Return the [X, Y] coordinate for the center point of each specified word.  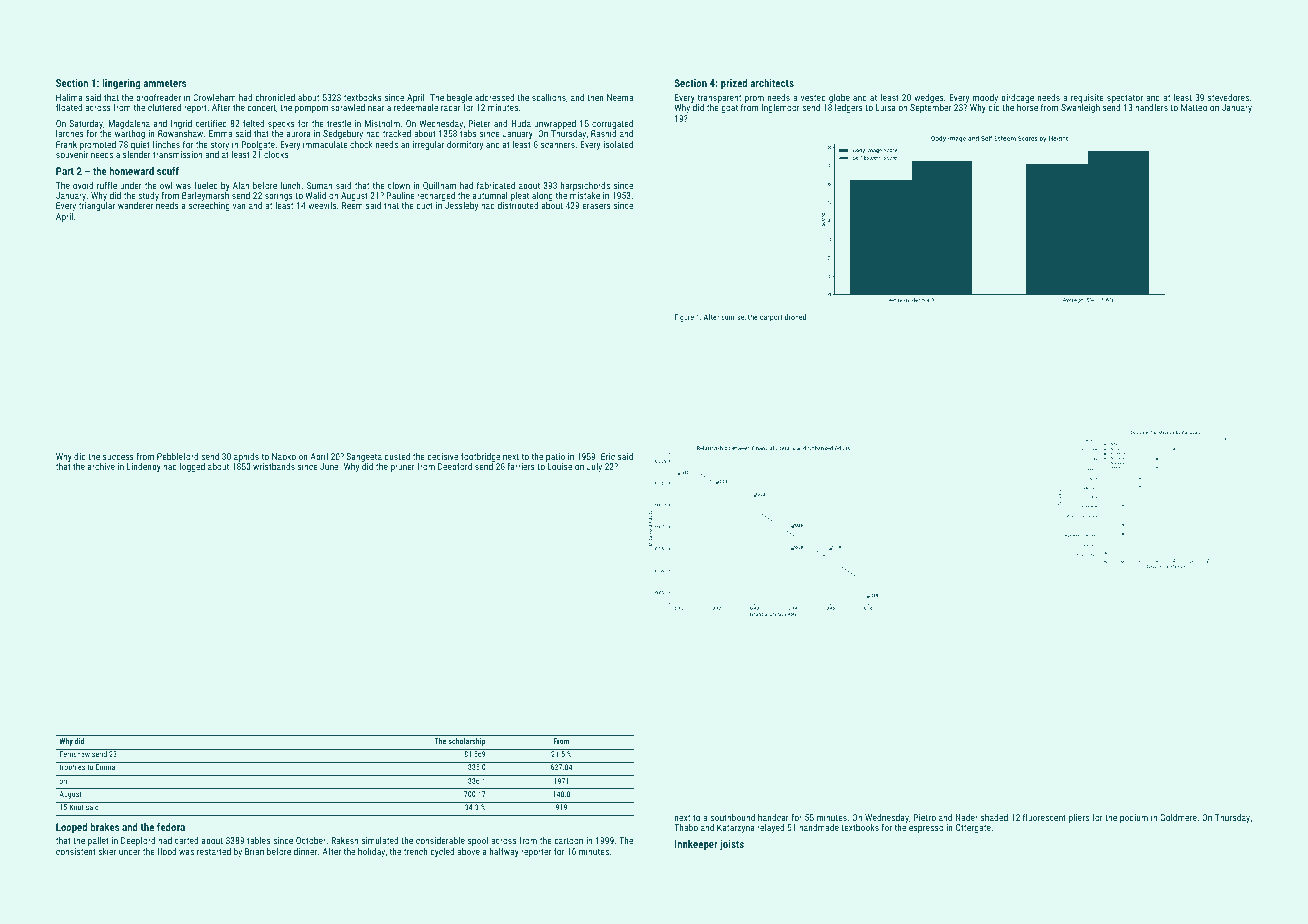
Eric [608, 456]
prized [734, 84]
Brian [254, 851]
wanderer [135, 205]
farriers [521, 466]
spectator [1125, 98]
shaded [994, 817]
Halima [69, 97]
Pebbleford [177, 456]
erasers [596, 206]
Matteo [1194, 107]
